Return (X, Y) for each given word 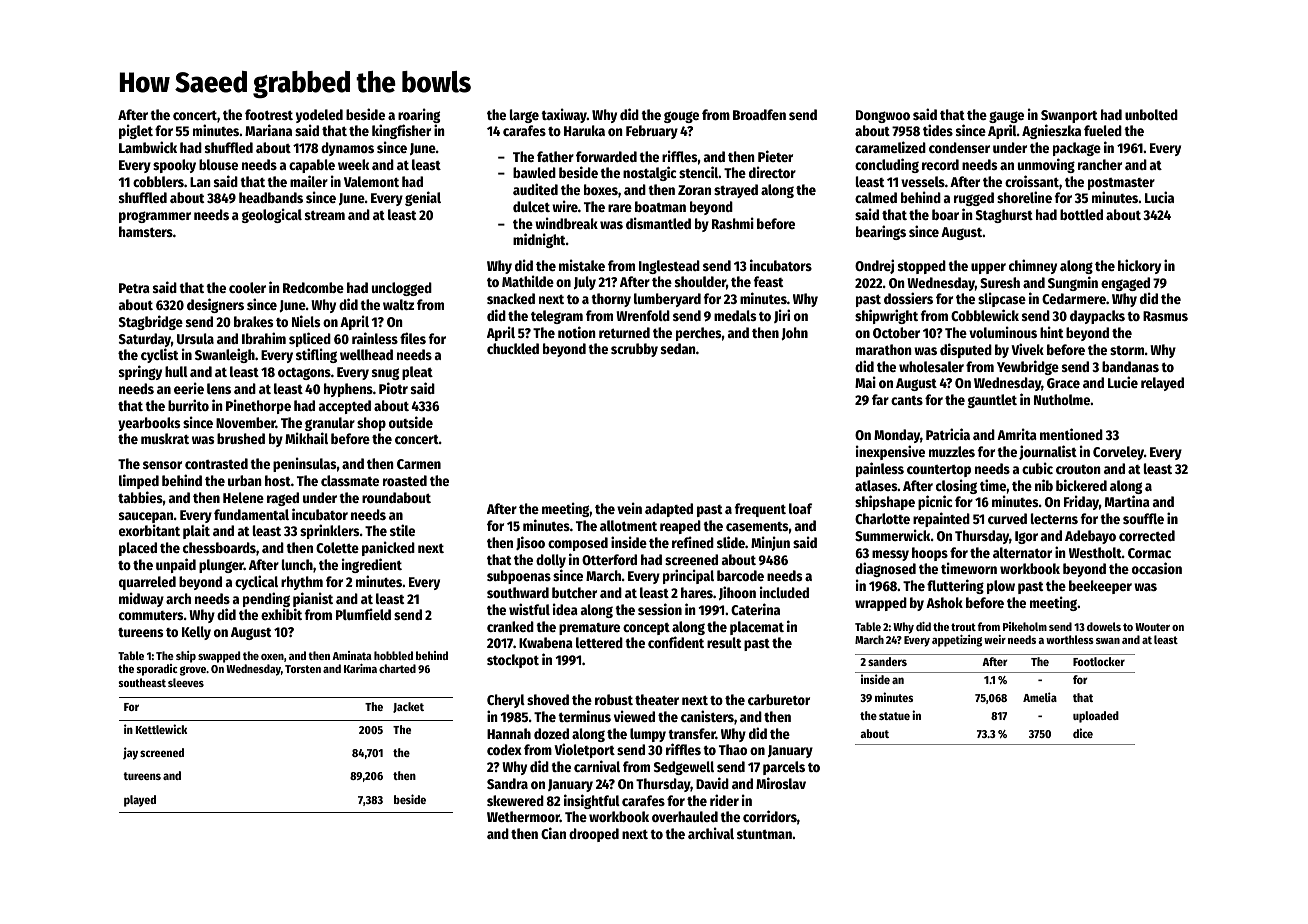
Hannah (509, 733)
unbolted (1151, 114)
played (140, 801)
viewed (634, 716)
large (524, 116)
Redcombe (313, 287)
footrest (269, 114)
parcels (784, 768)
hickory (1139, 266)
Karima (360, 668)
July (585, 283)
